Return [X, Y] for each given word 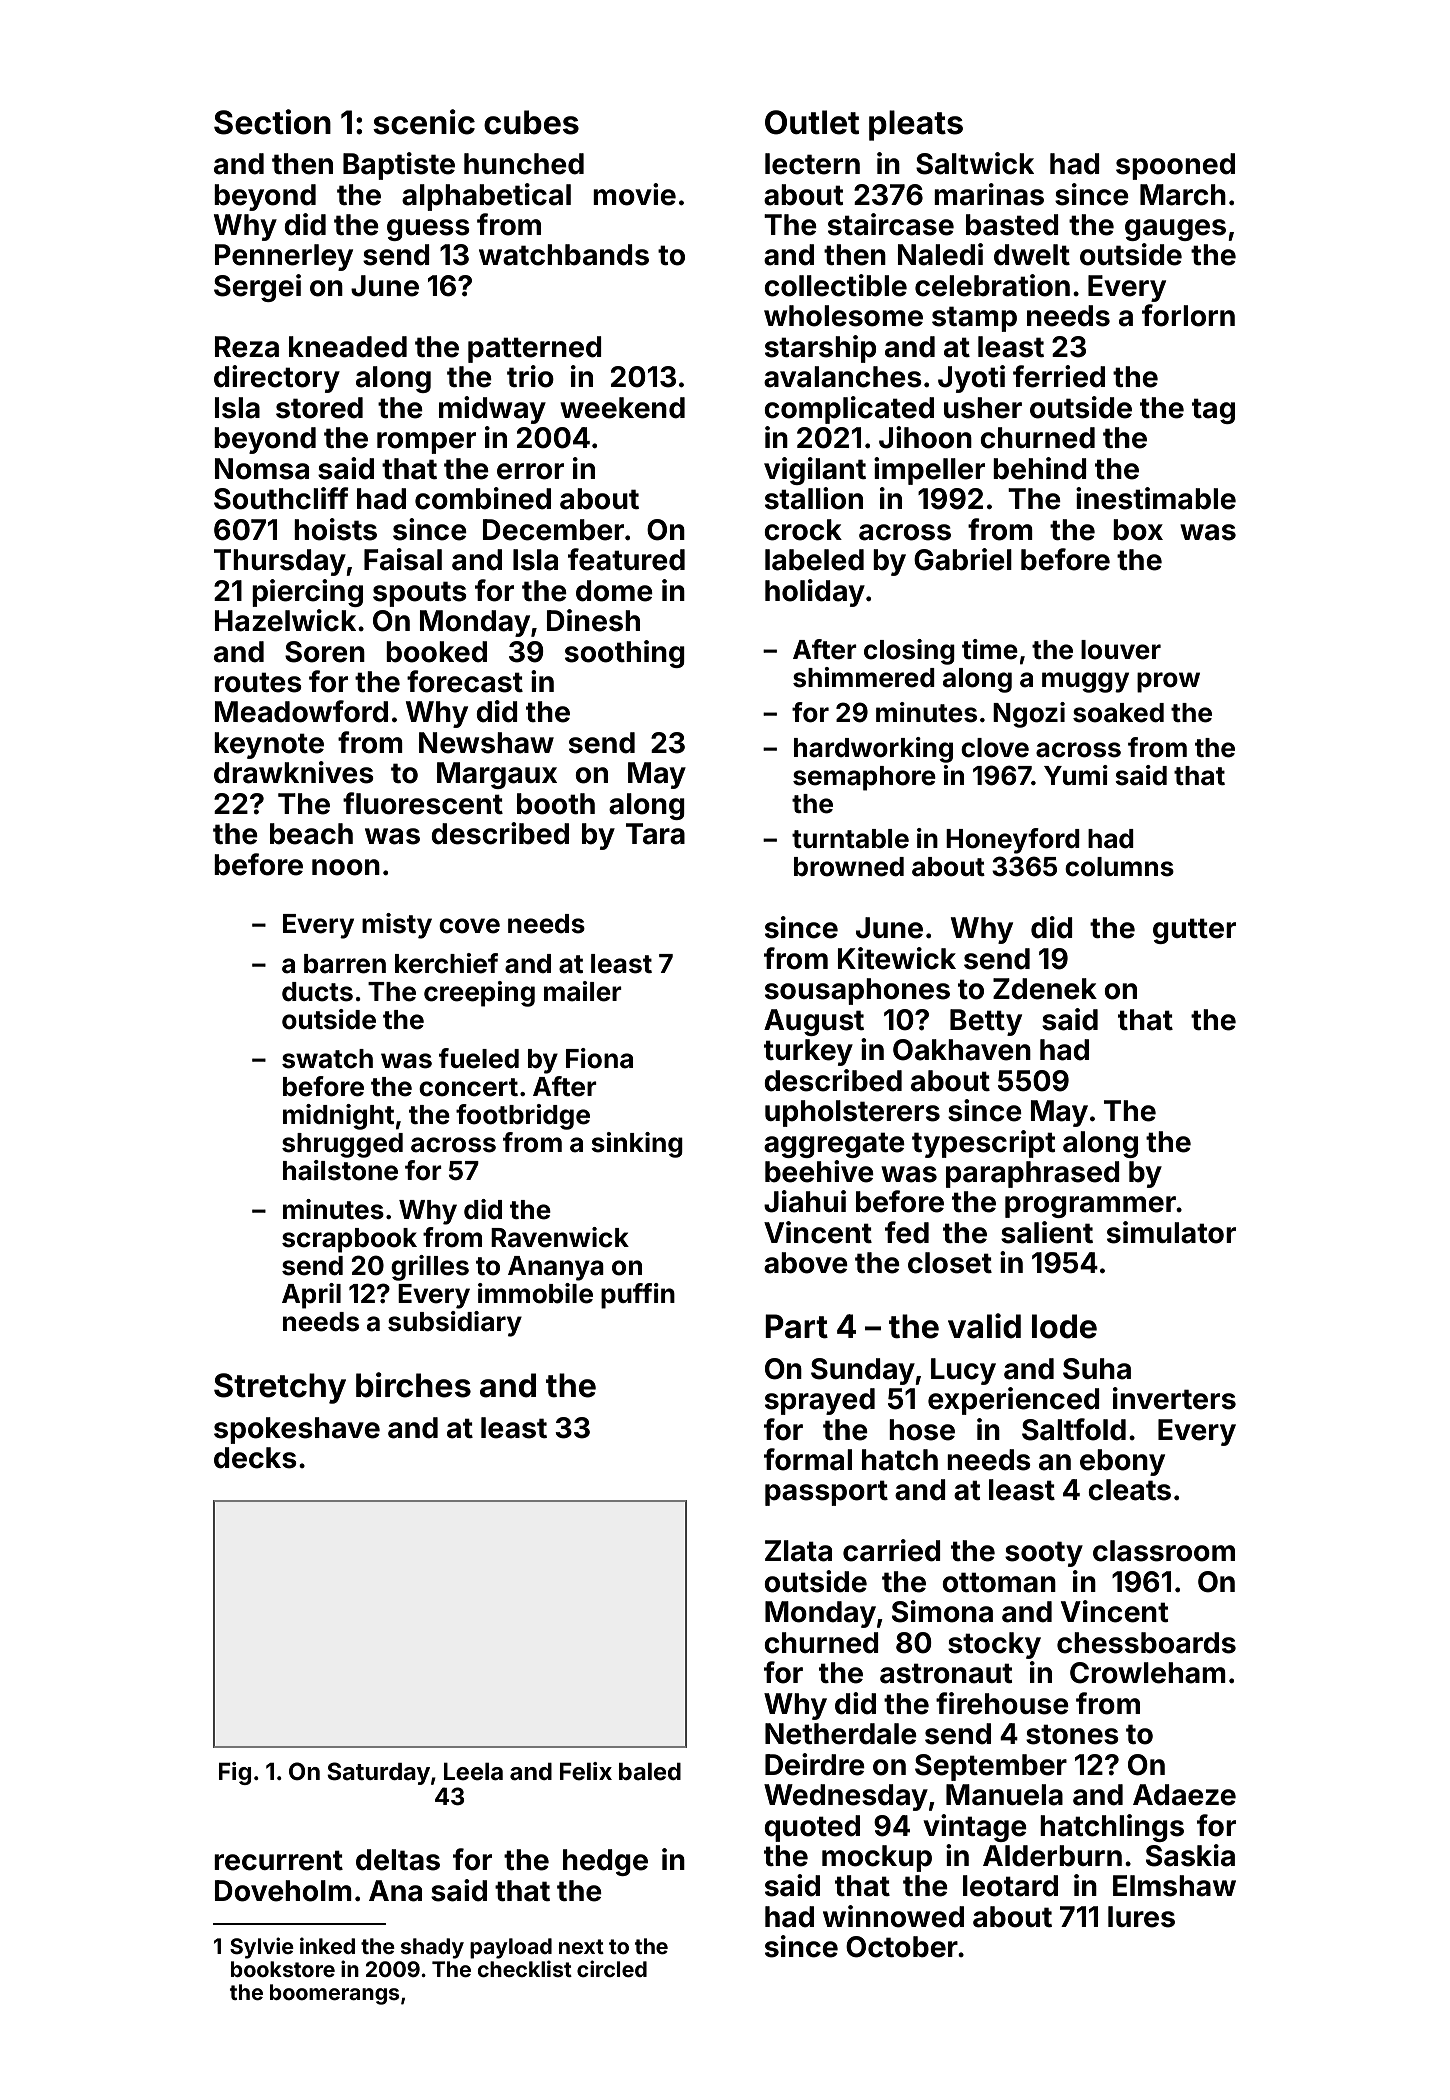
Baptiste [399, 166]
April [311, 1296]
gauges [1175, 230]
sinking [637, 1145]
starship [820, 349]
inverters [1174, 1398]
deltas [398, 1860]
